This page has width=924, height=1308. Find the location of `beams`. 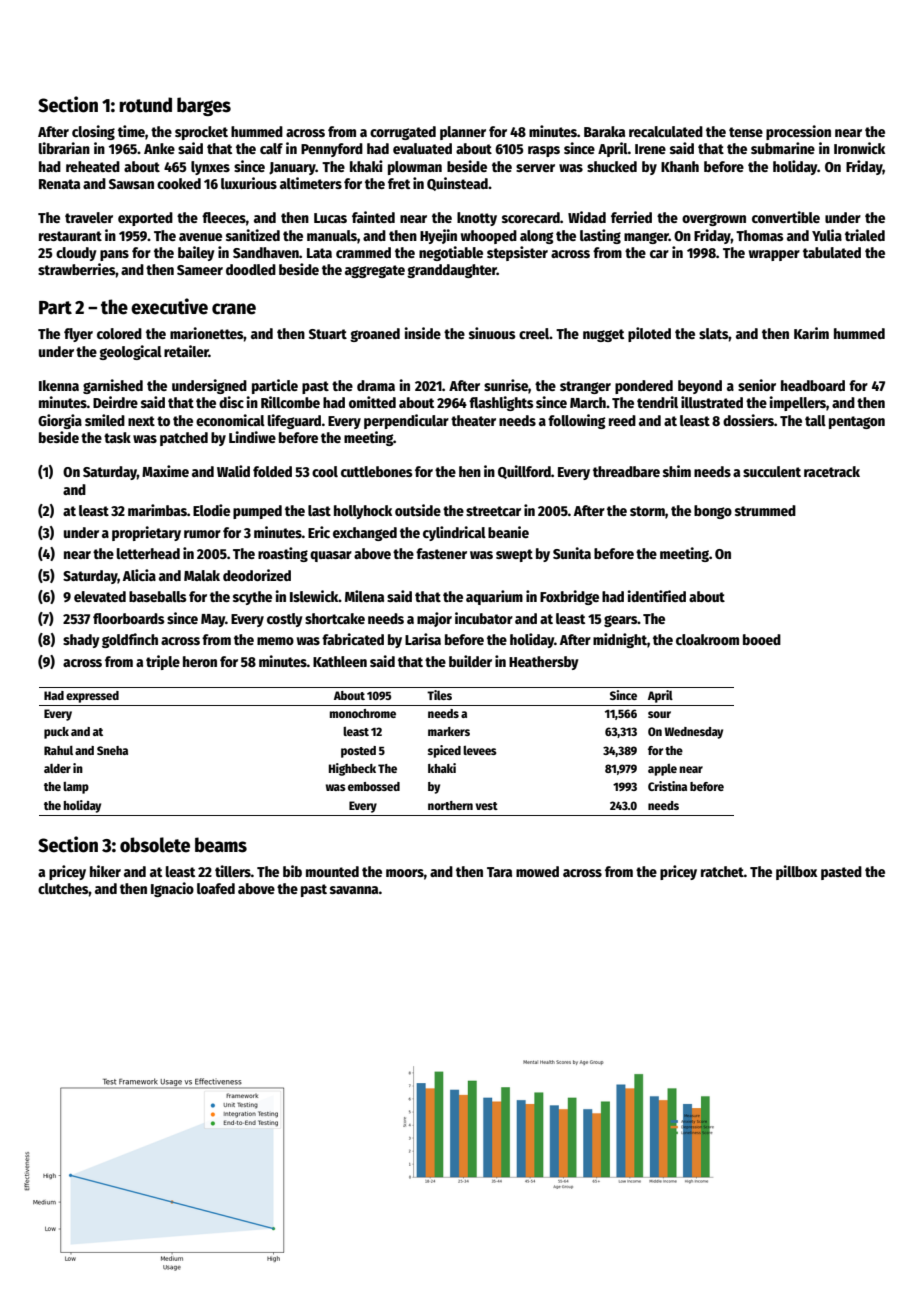

beams is located at coordinates (221, 845).
